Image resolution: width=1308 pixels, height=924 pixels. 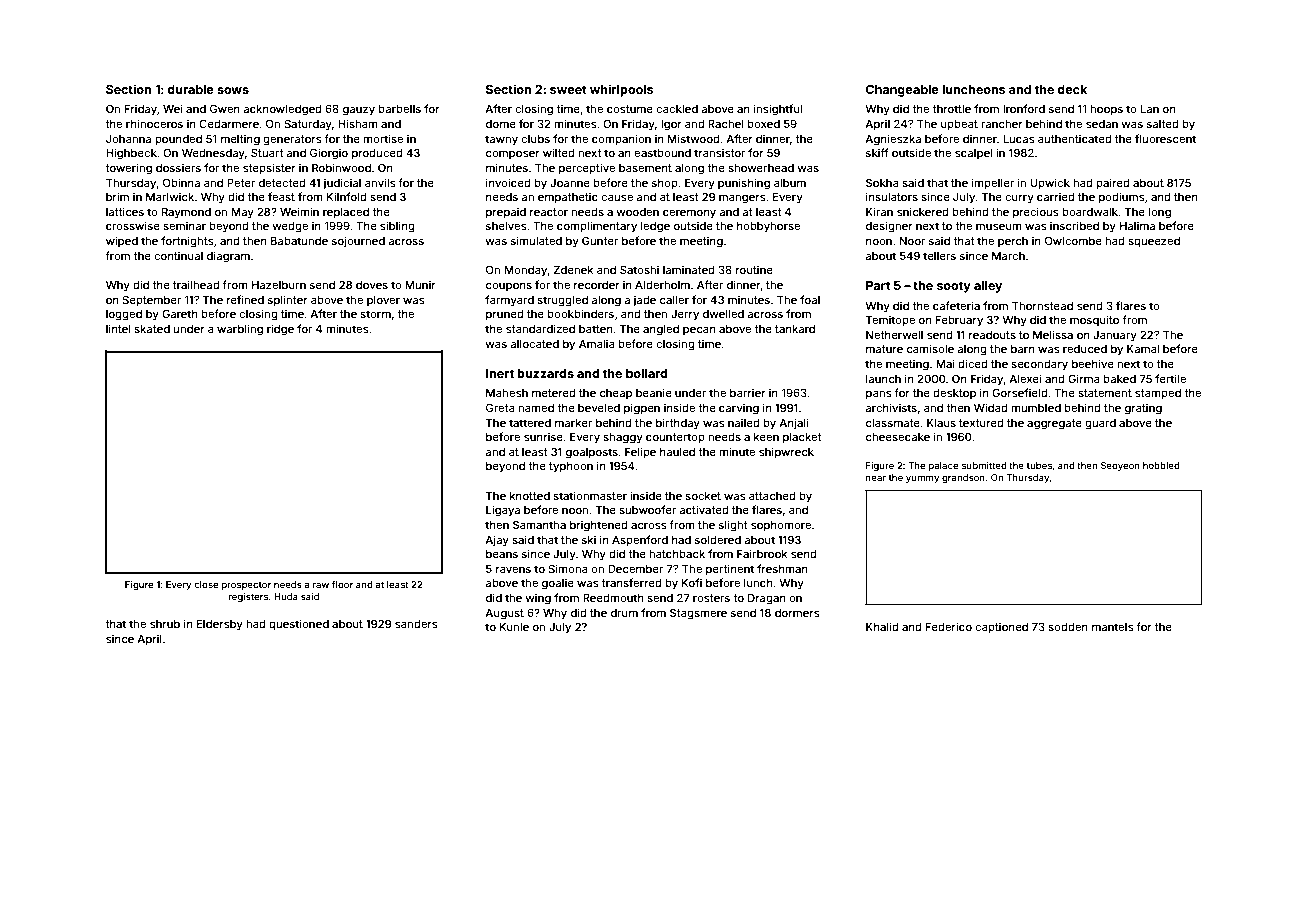 What do you see at coordinates (1161, 465) in the screenshot?
I see `hobbled` at bounding box center [1161, 465].
